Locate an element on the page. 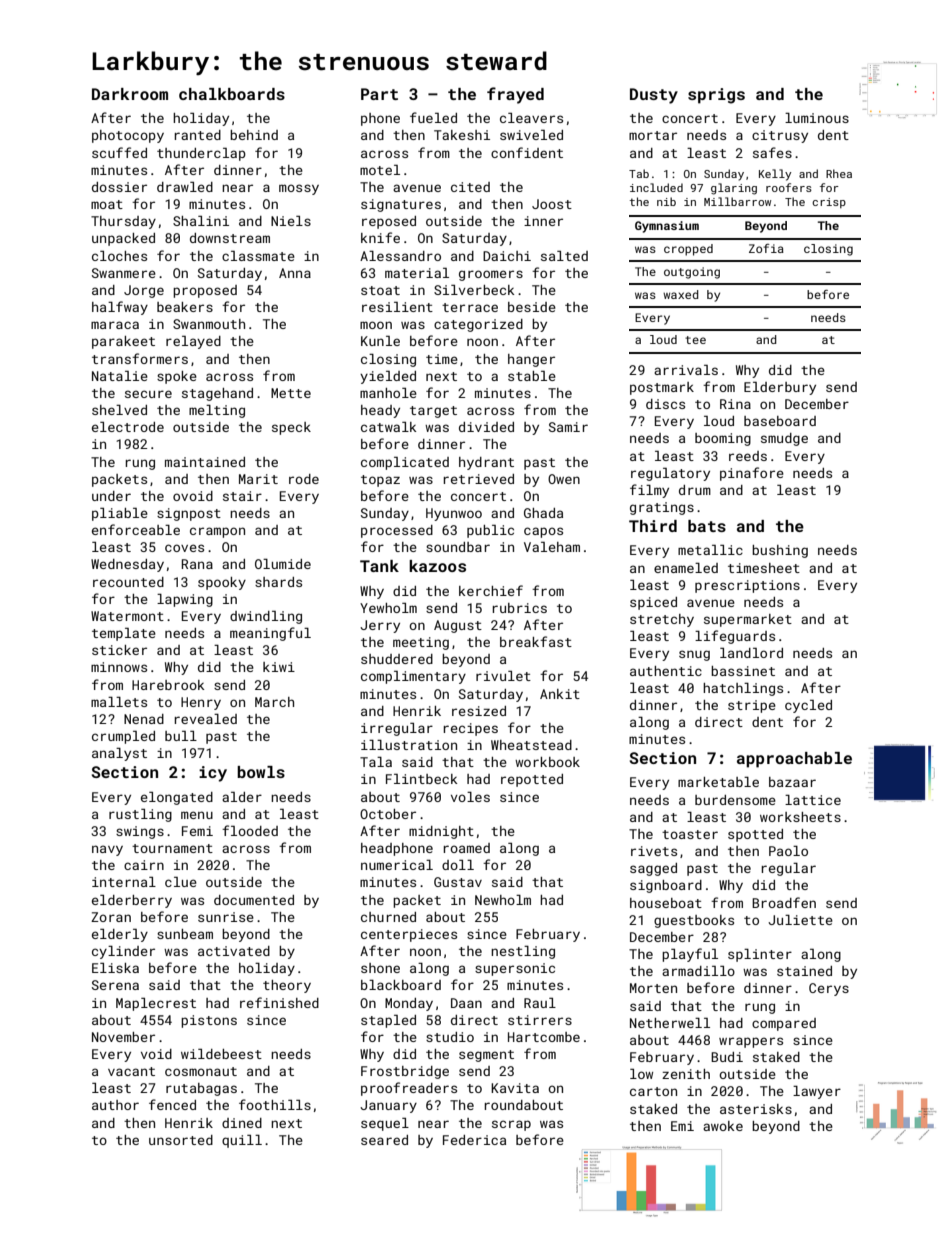 Image resolution: width=952 pixels, height=1233 pixels. unsorted is located at coordinates (181, 1140).
